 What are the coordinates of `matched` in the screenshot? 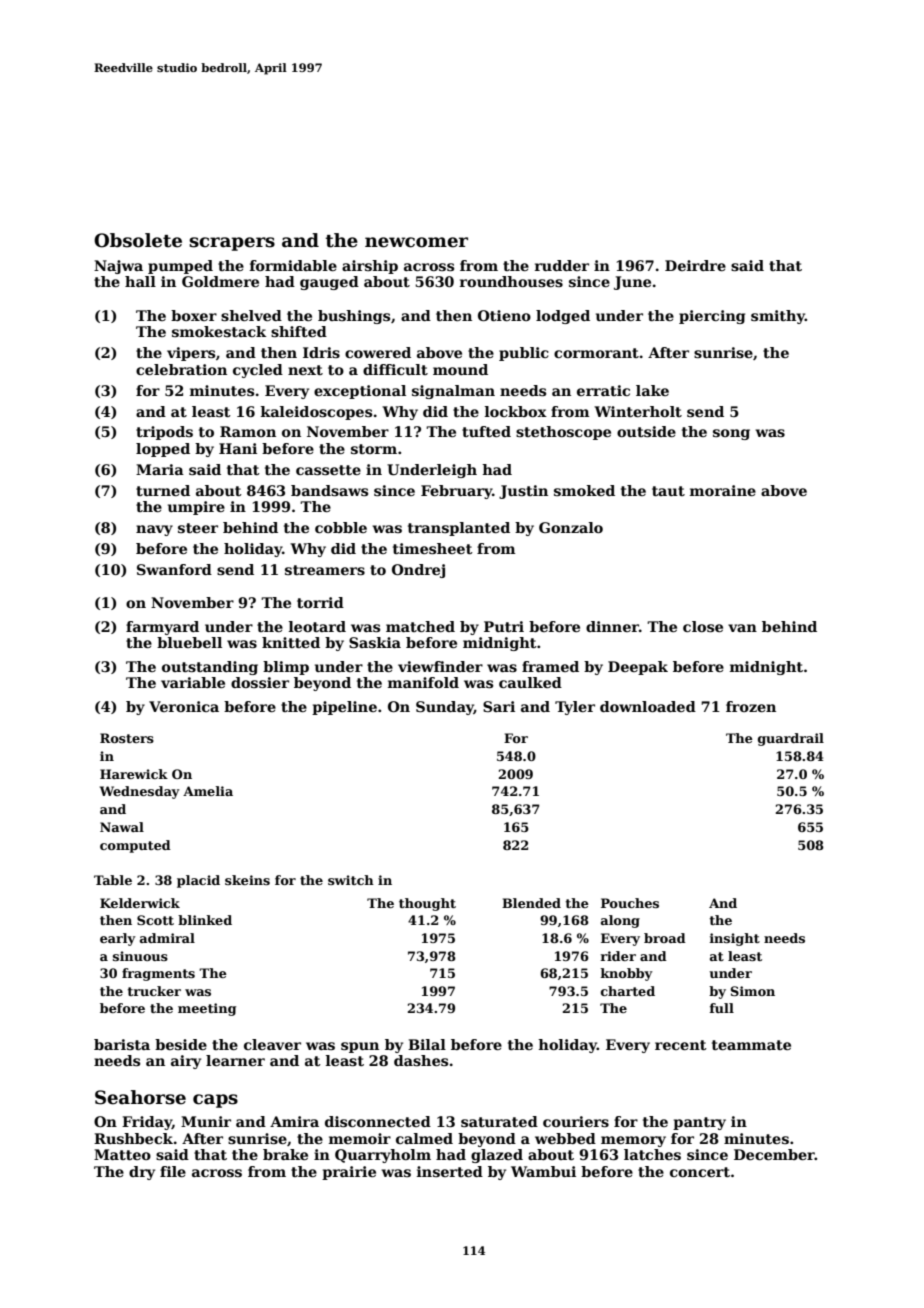 It's located at (420, 626).
